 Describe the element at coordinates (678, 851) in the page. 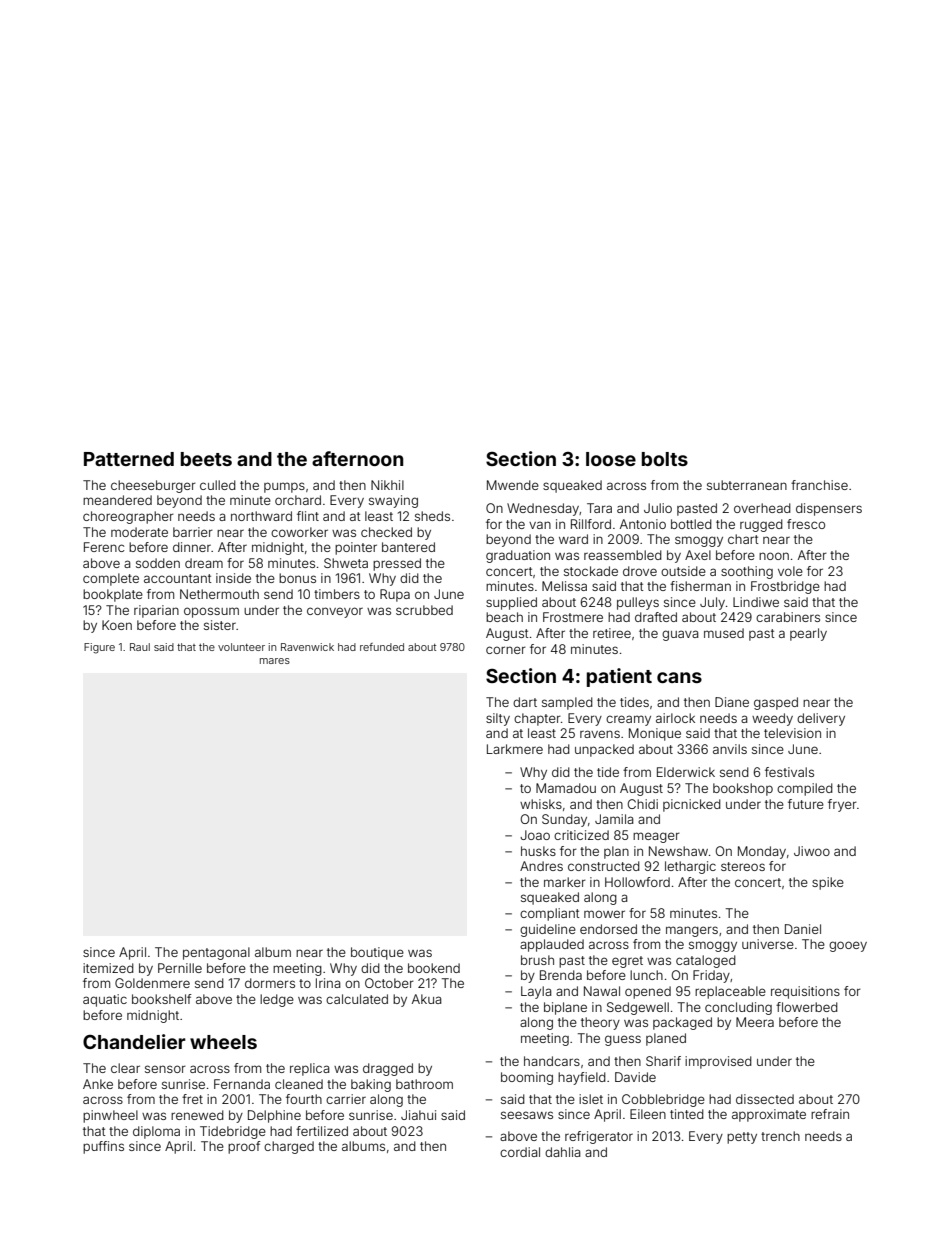

I see `Newshaw` at that location.
